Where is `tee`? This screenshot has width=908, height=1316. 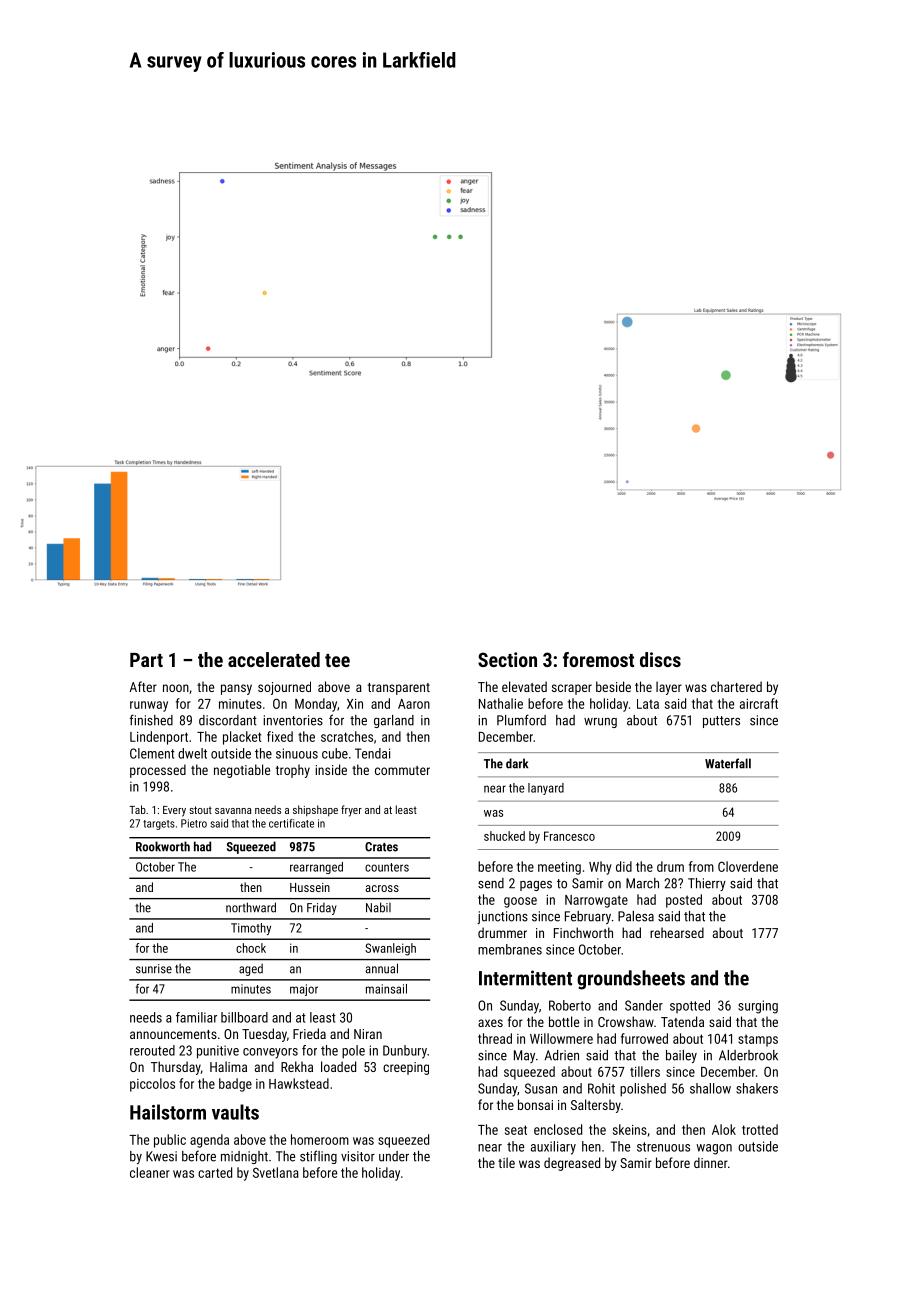
tee is located at coordinates (337, 660).
